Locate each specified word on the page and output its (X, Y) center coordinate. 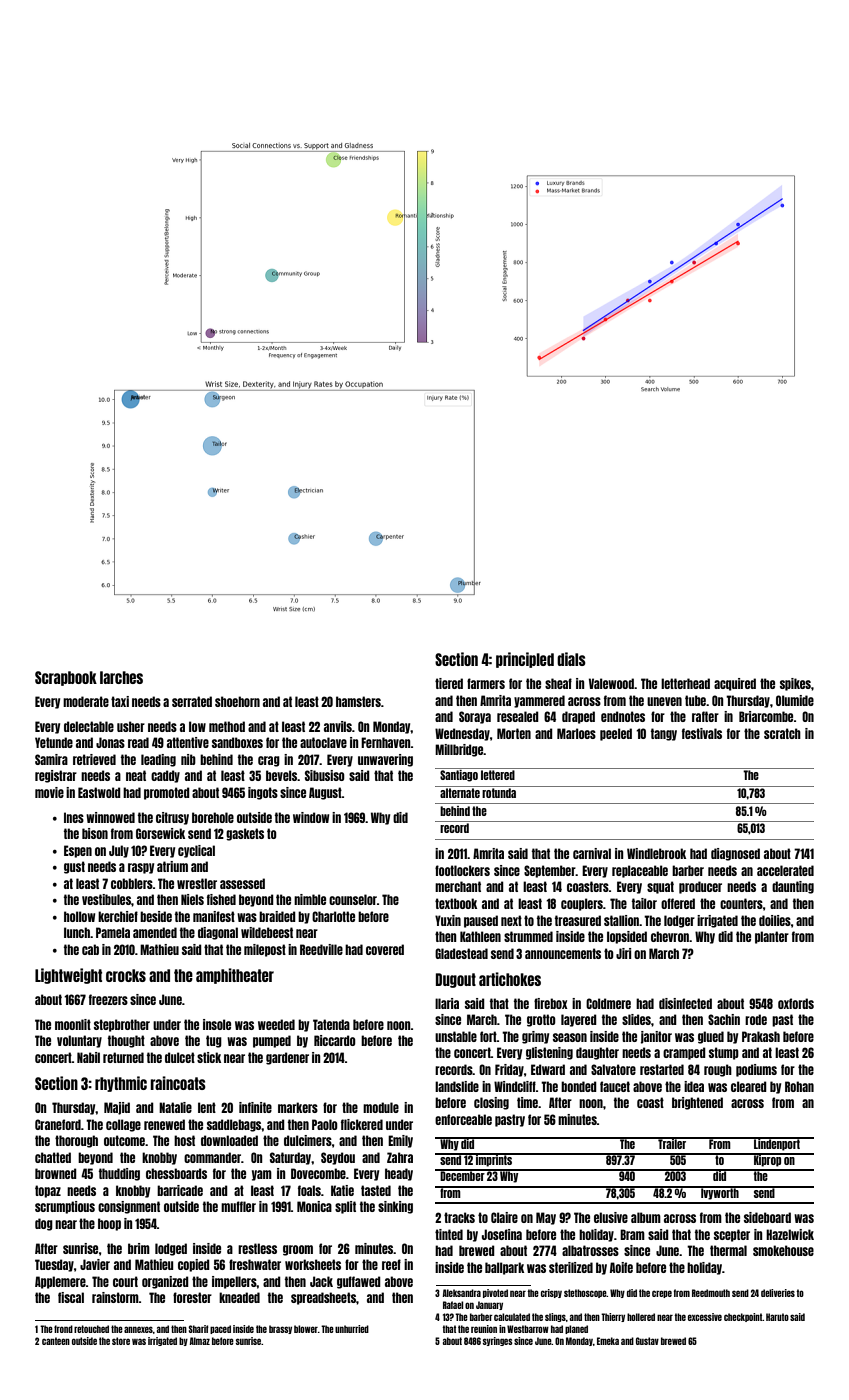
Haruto (777, 1317)
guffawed (359, 1282)
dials (571, 659)
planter (772, 937)
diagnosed (735, 854)
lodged (171, 1249)
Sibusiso (325, 775)
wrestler (197, 883)
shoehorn (237, 701)
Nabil (88, 1057)
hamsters (358, 701)
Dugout (456, 980)
